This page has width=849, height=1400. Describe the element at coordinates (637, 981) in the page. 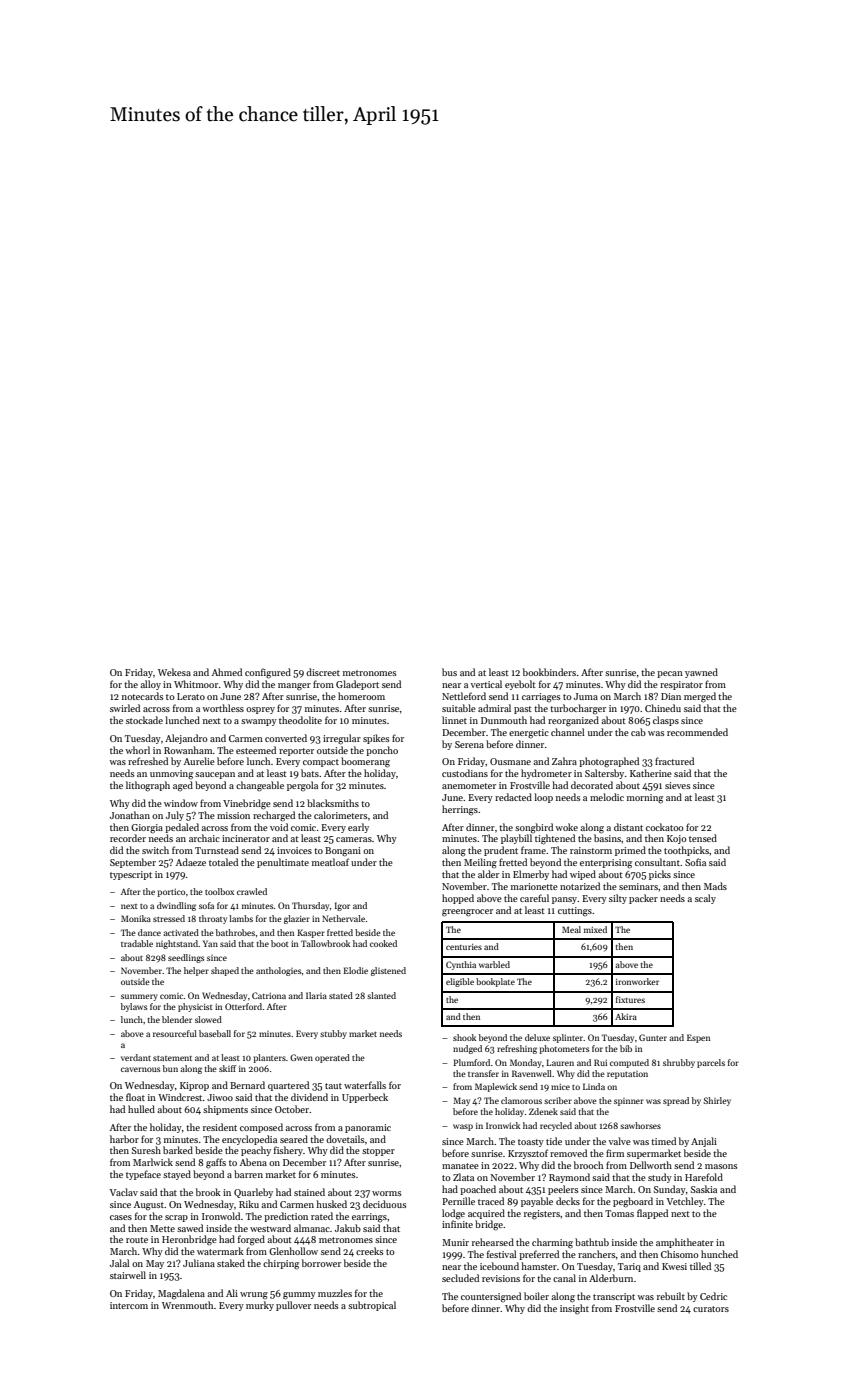

I see `ironworker` at that location.
